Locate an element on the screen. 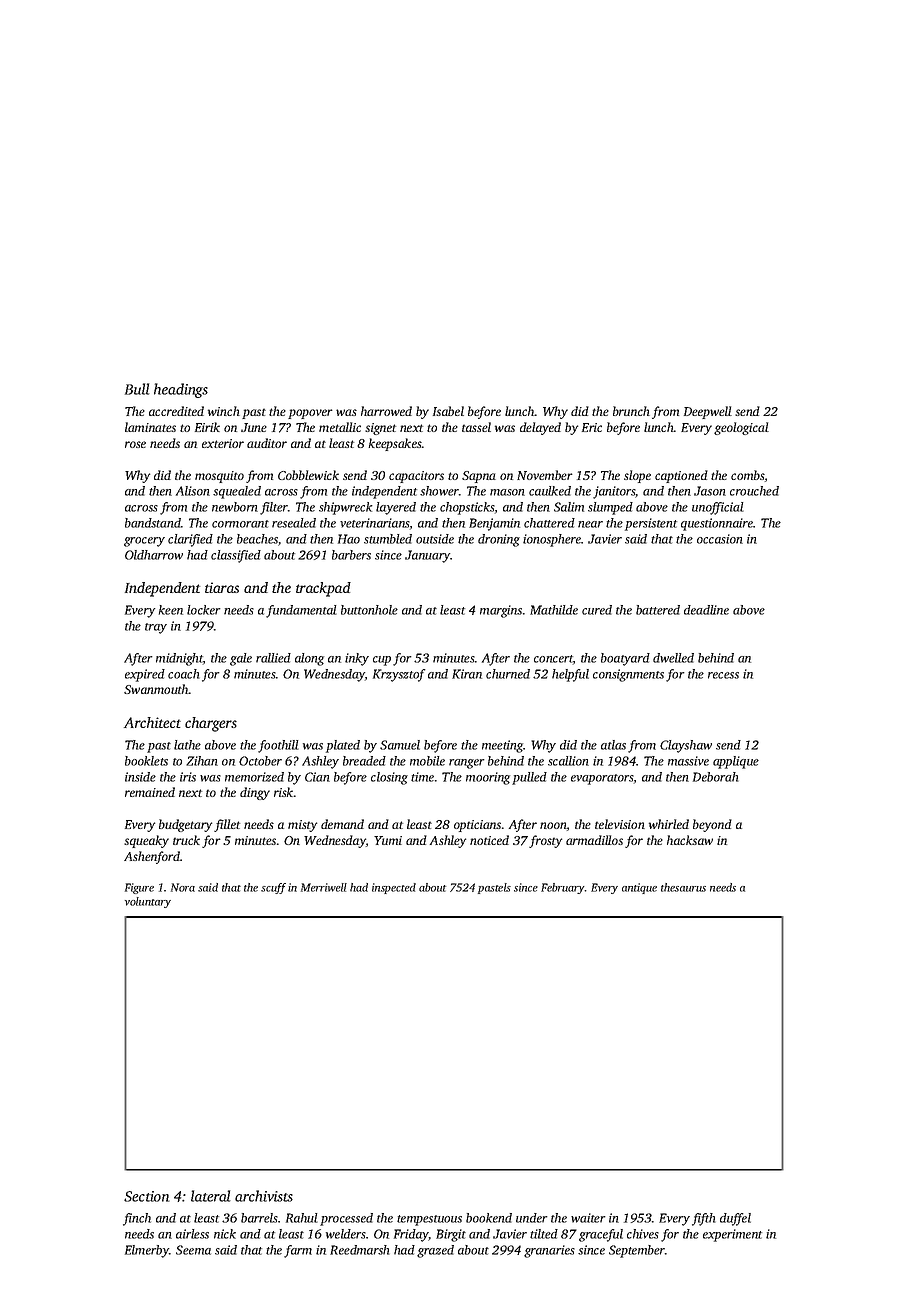 The image size is (908, 1316). thesaurus is located at coordinates (683, 887).
